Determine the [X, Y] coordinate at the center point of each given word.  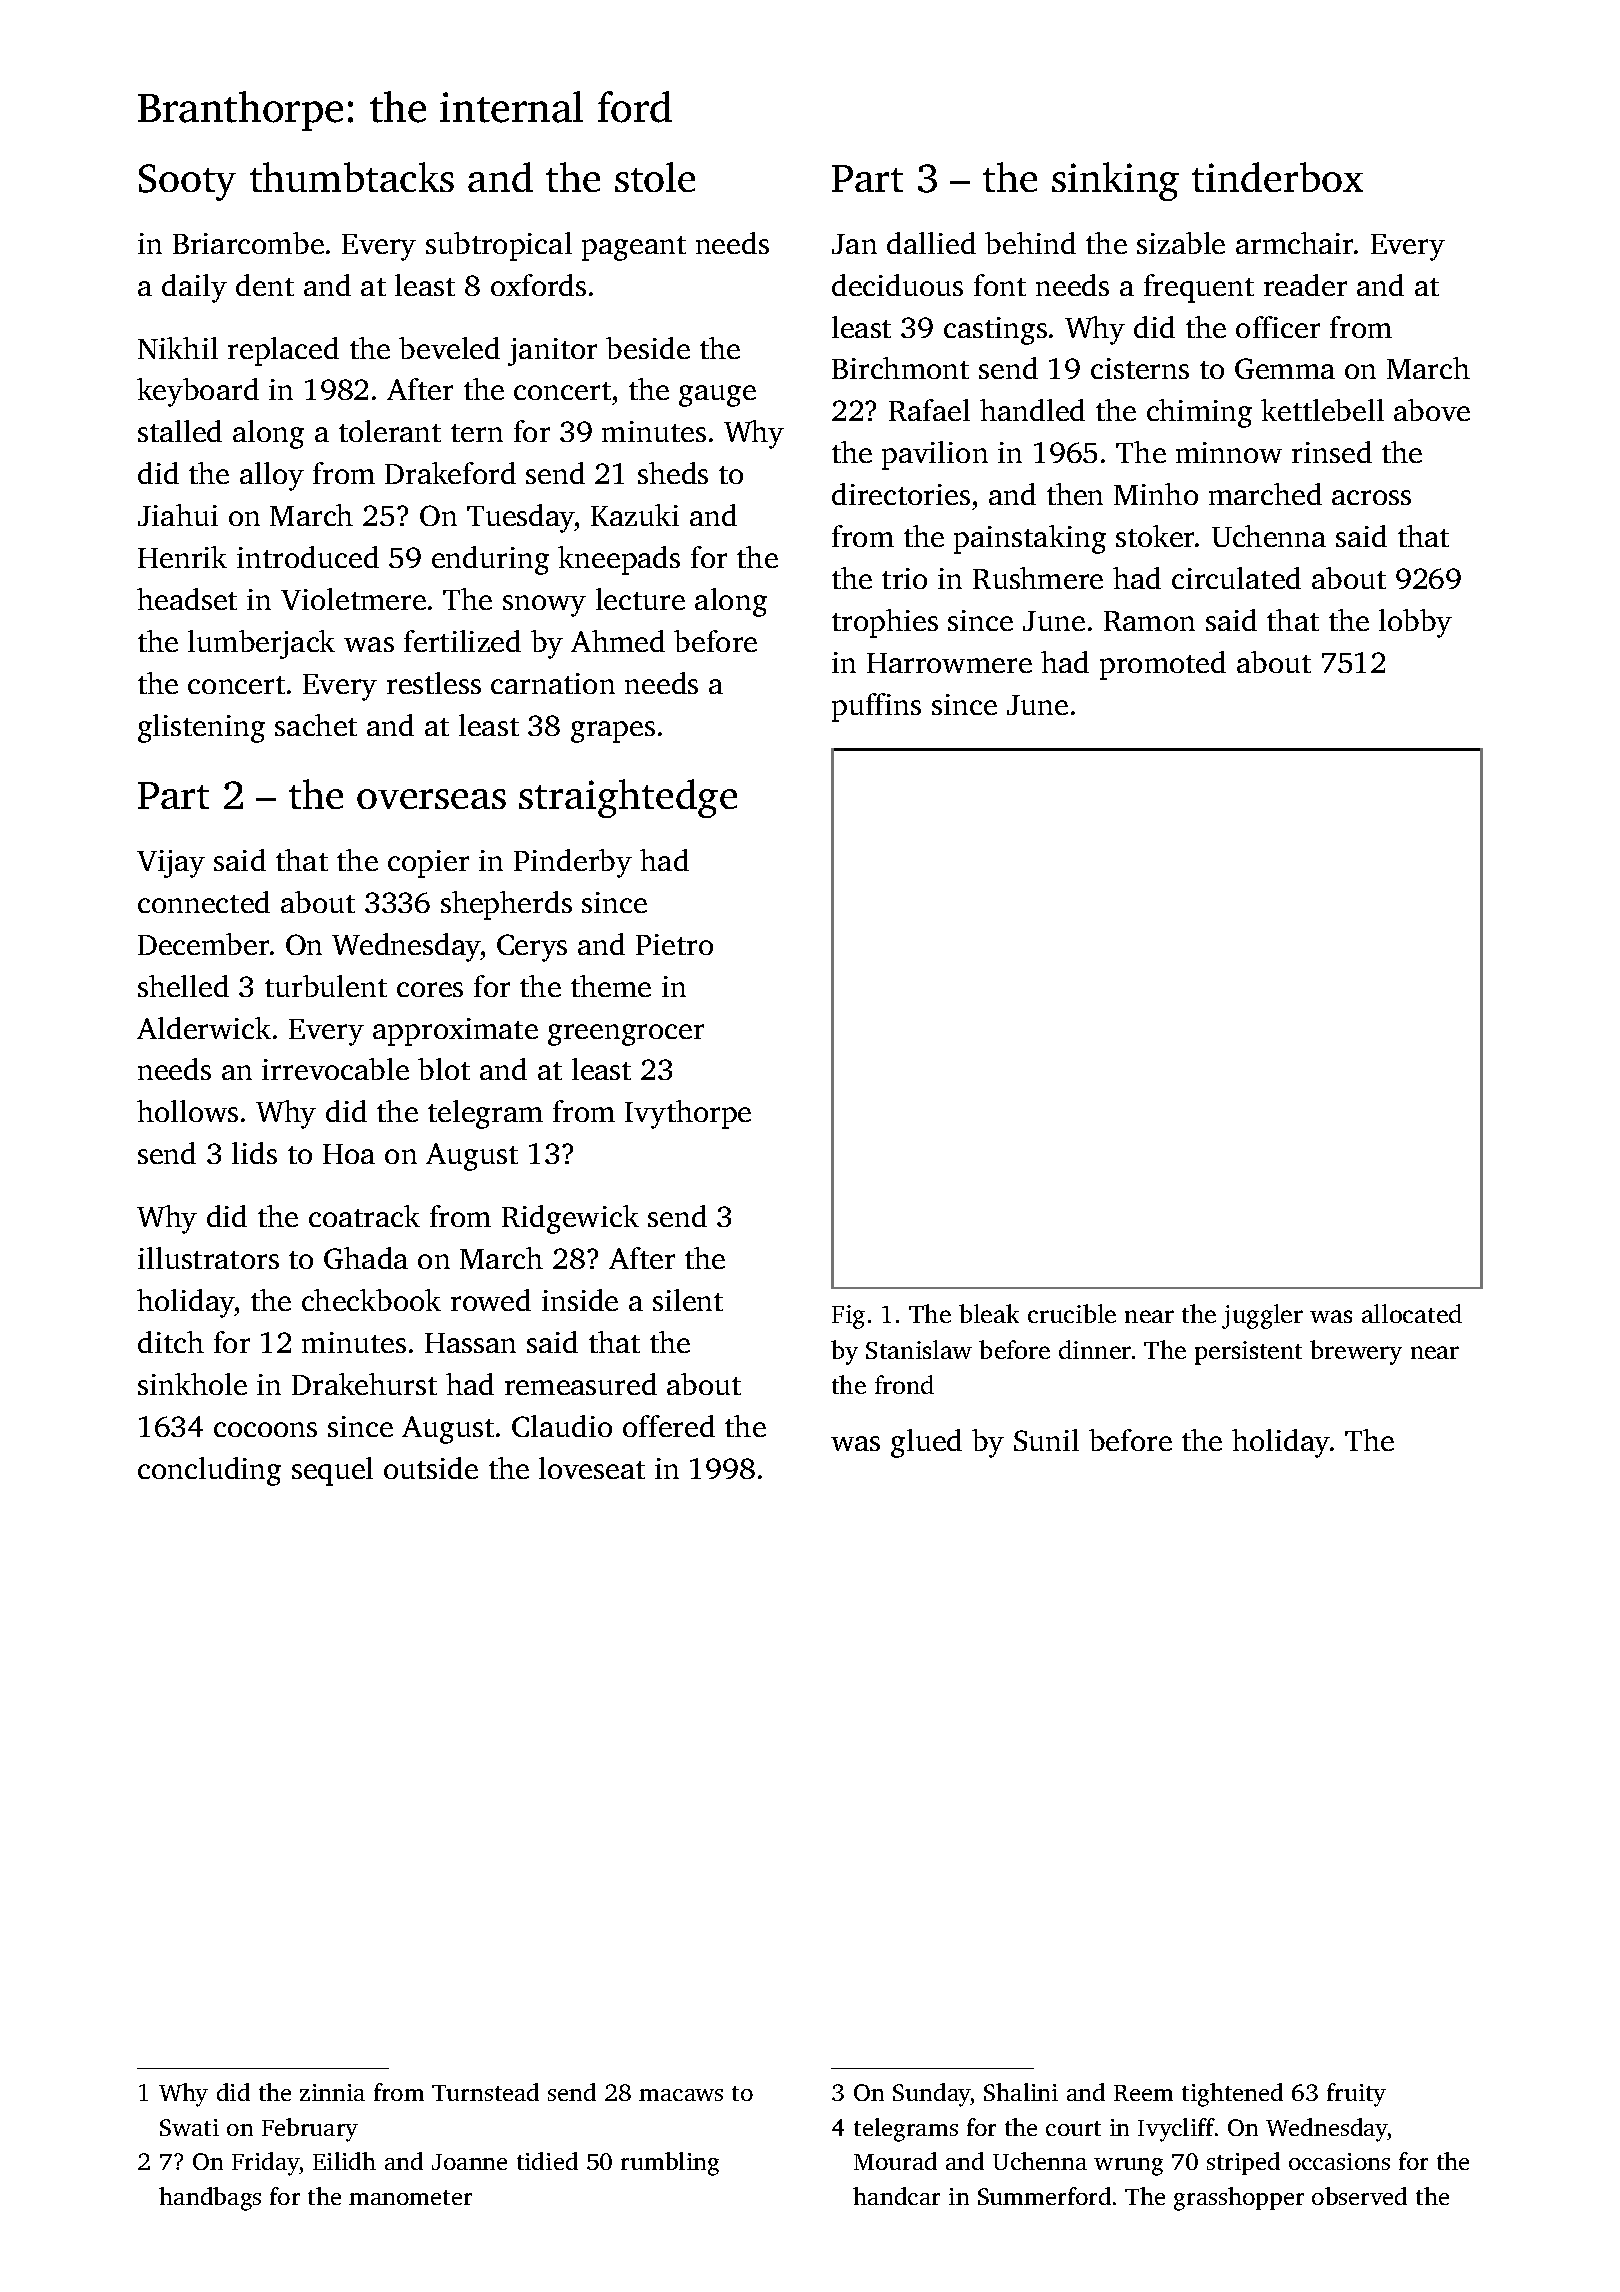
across [1371, 497]
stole [655, 177]
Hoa [349, 1154]
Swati [189, 2127]
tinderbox [1277, 177]
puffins [876, 707]
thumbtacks [352, 177]
